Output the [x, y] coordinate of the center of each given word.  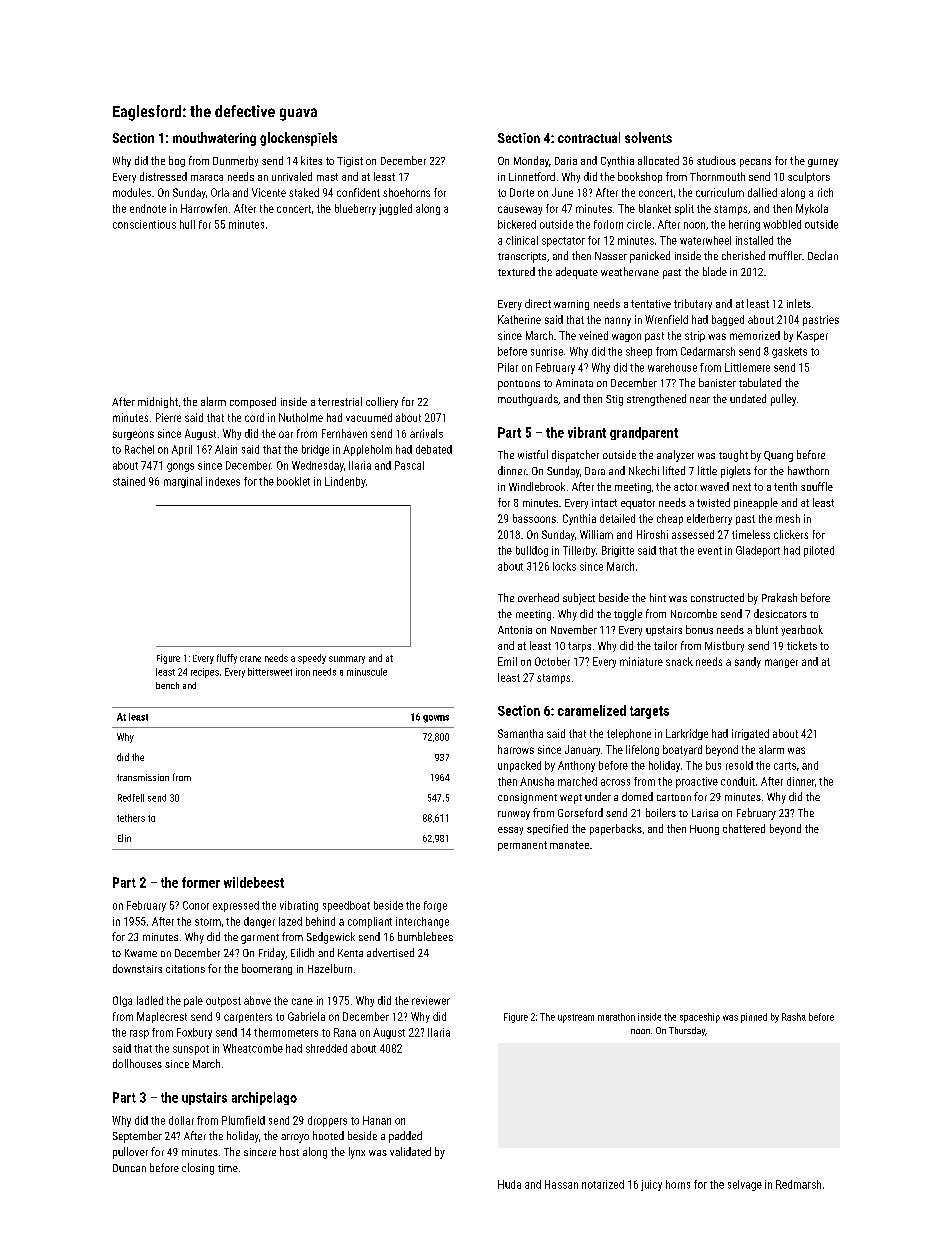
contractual [589, 137]
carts [785, 766]
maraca [207, 178]
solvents [648, 137]
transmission [143, 777]
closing [198, 1169]
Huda [509, 1184]
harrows [516, 749]
